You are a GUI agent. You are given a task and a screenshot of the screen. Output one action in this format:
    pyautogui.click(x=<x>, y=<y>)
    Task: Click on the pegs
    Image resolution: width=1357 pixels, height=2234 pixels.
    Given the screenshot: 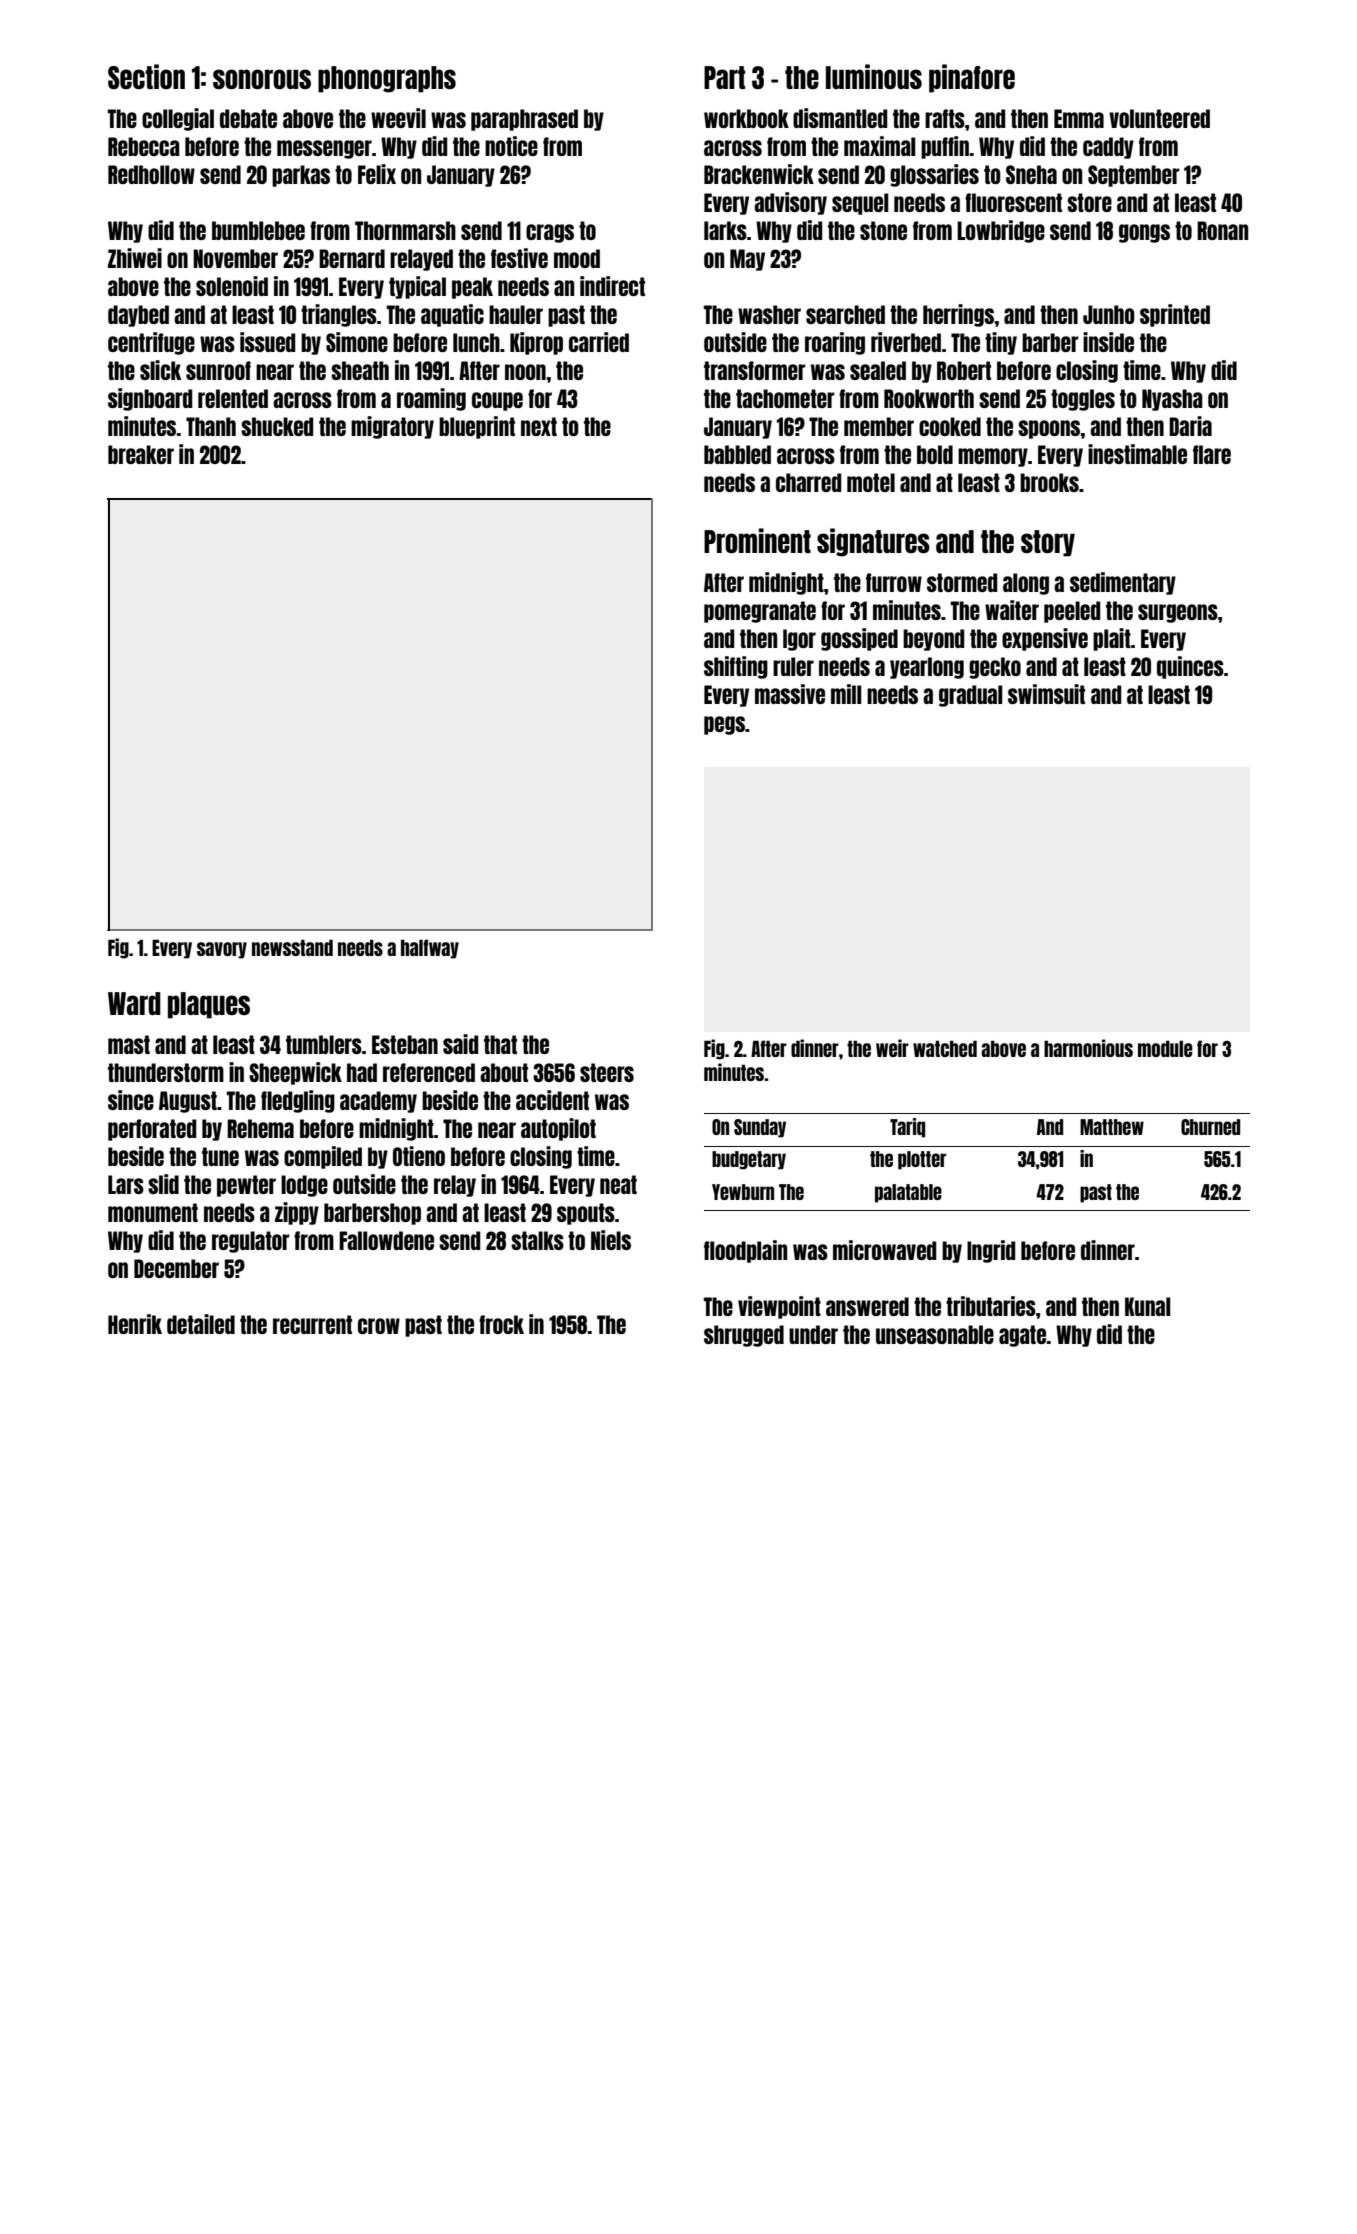 What is the action you would take?
    pyautogui.click(x=724, y=725)
